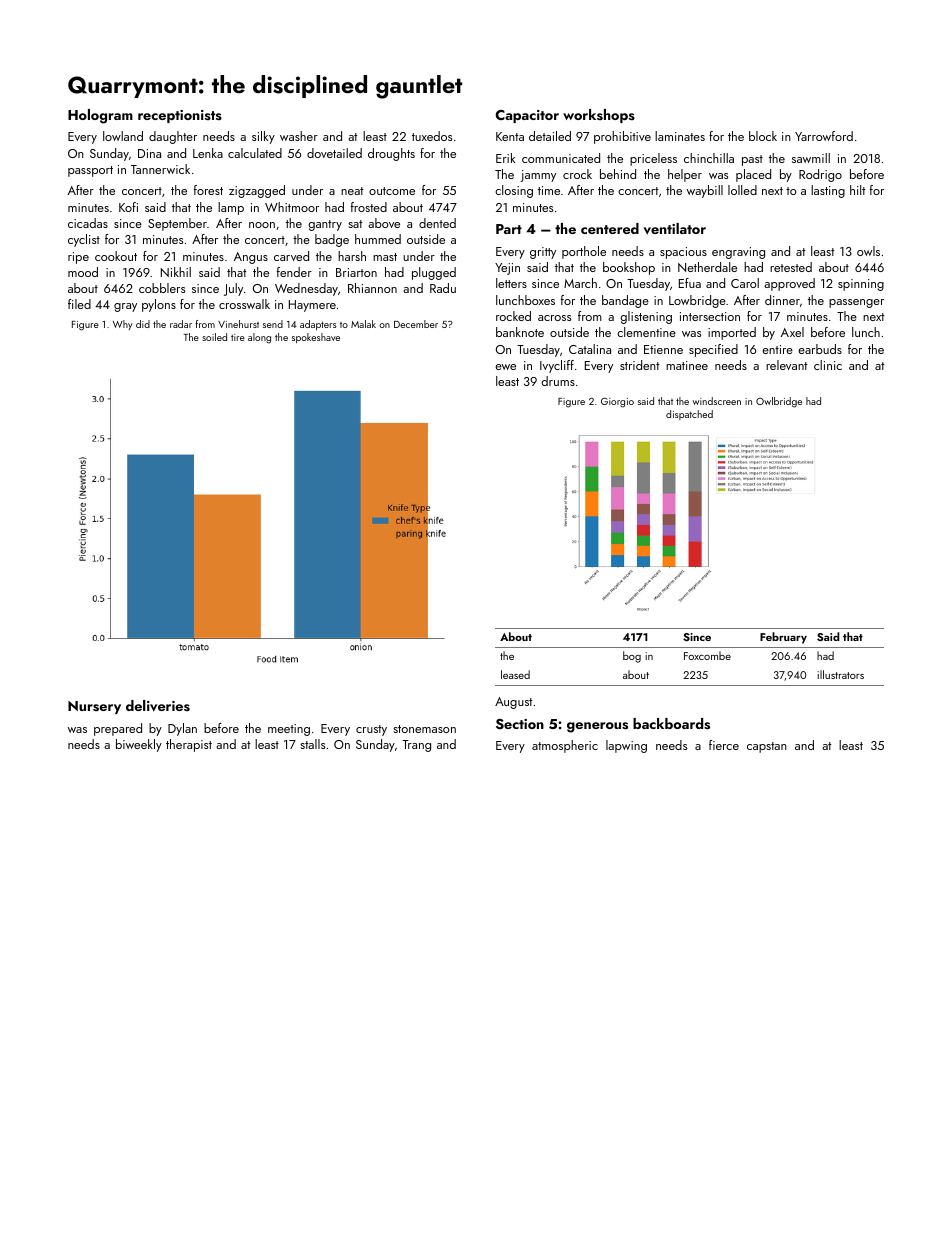  What do you see at coordinates (263, 137) in the screenshot?
I see `silky` at bounding box center [263, 137].
